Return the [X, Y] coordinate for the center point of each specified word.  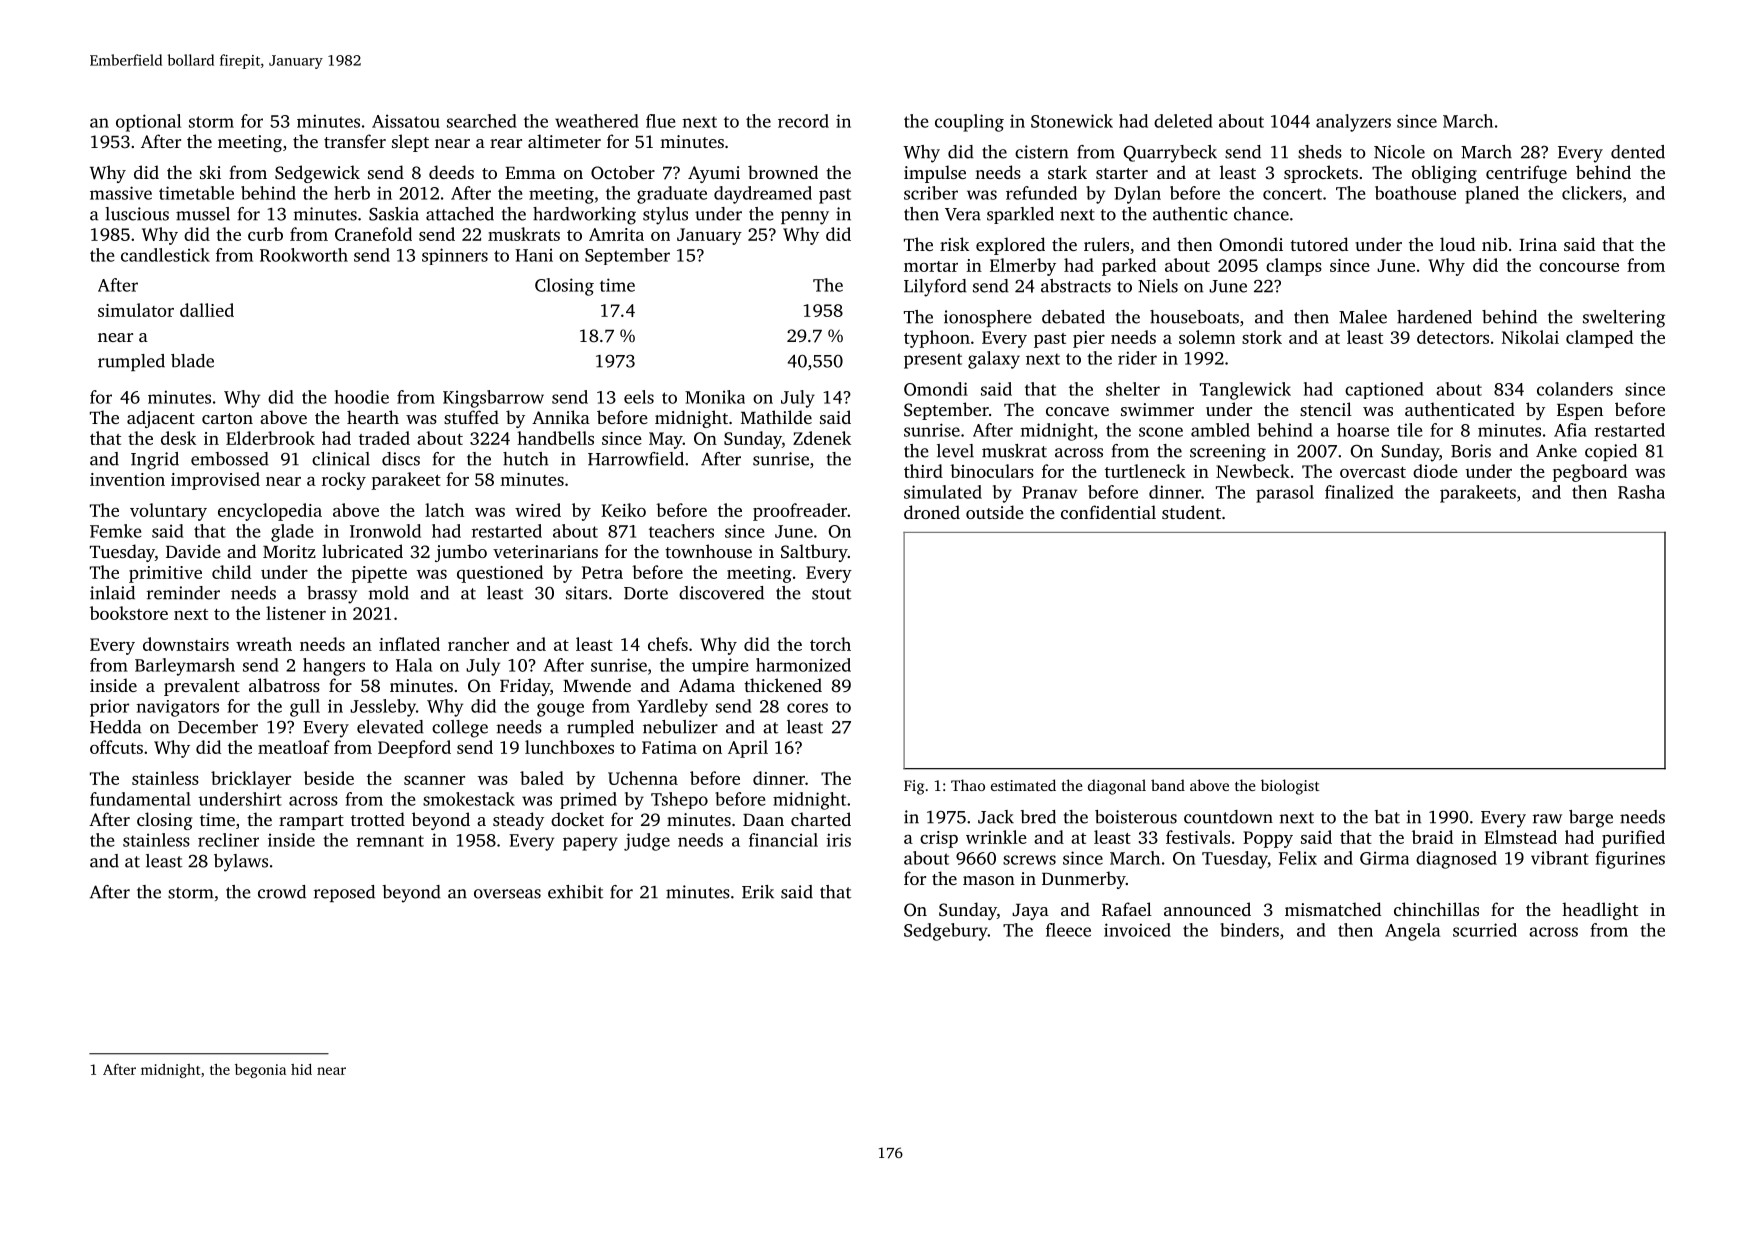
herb [352, 193]
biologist [1290, 787]
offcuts [116, 747]
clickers [1592, 193]
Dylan [1137, 195]
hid [301, 1069]
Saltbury [814, 553]
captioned [1384, 390]
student [1191, 512]
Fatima [669, 747]
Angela [1412, 932]
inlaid [112, 593]
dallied [207, 310]
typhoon [937, 339]
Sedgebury [946, 932]
